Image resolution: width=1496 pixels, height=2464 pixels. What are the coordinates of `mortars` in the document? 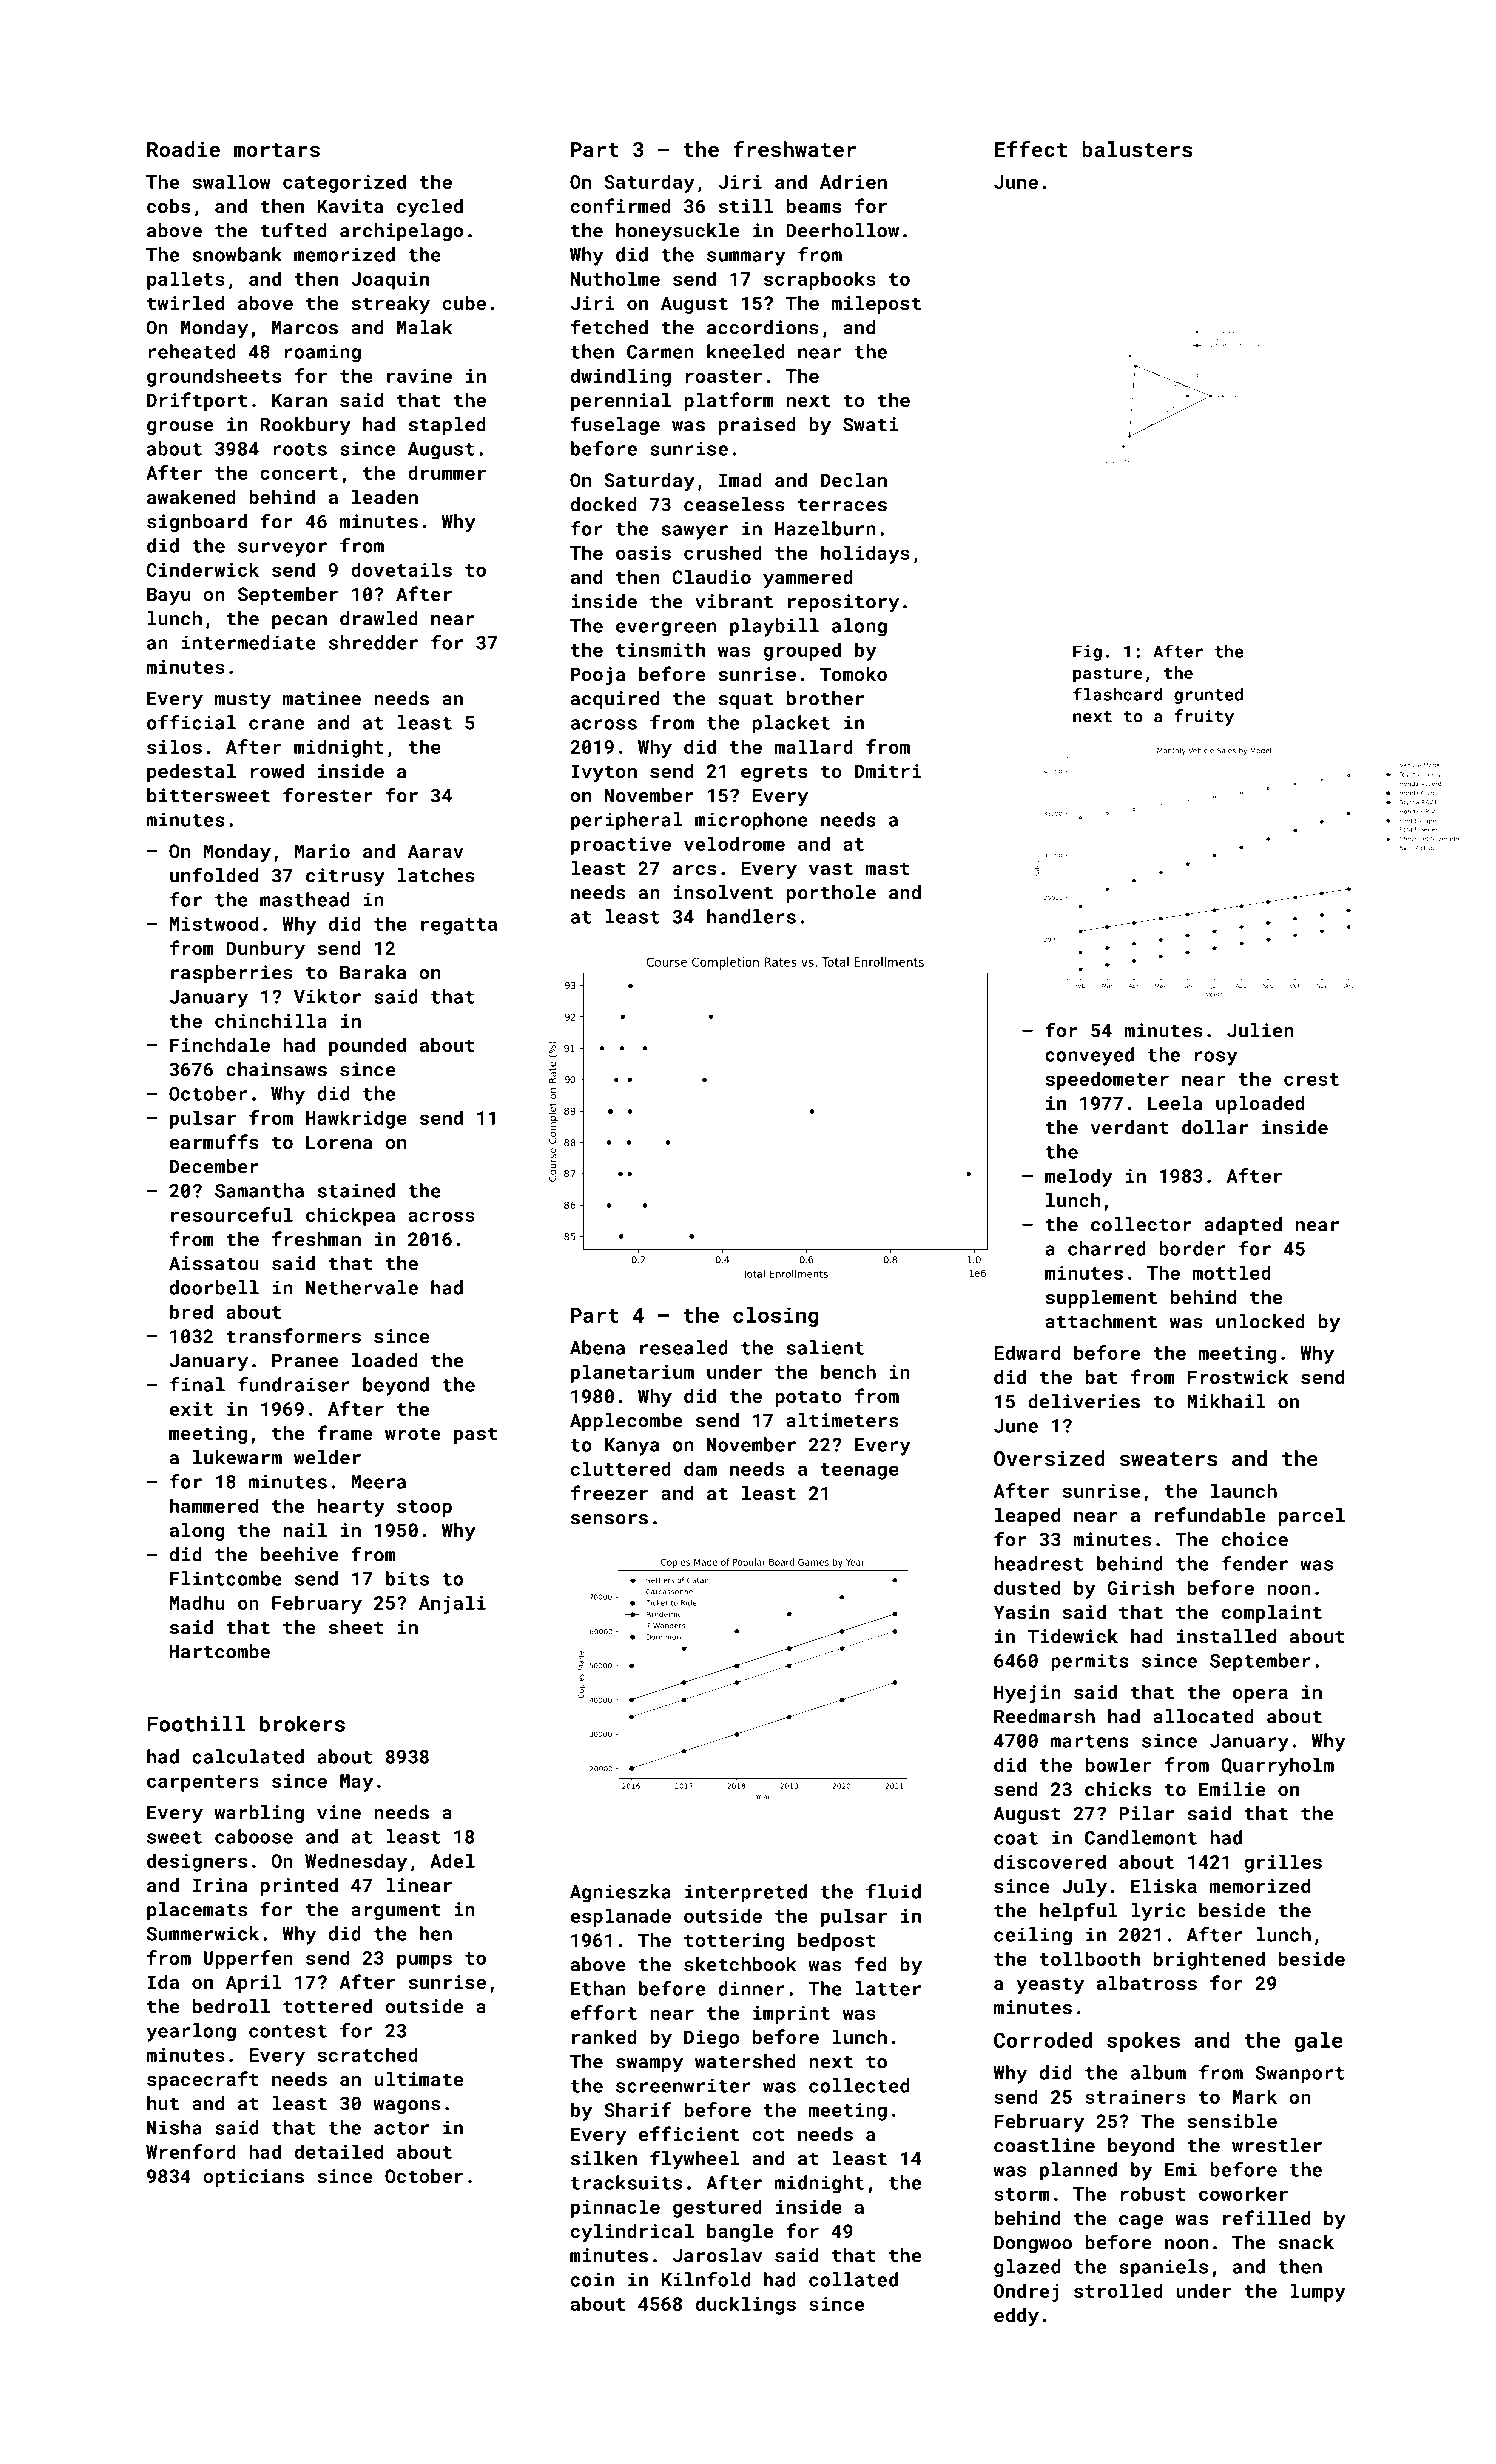 It's located at (277, 150).
